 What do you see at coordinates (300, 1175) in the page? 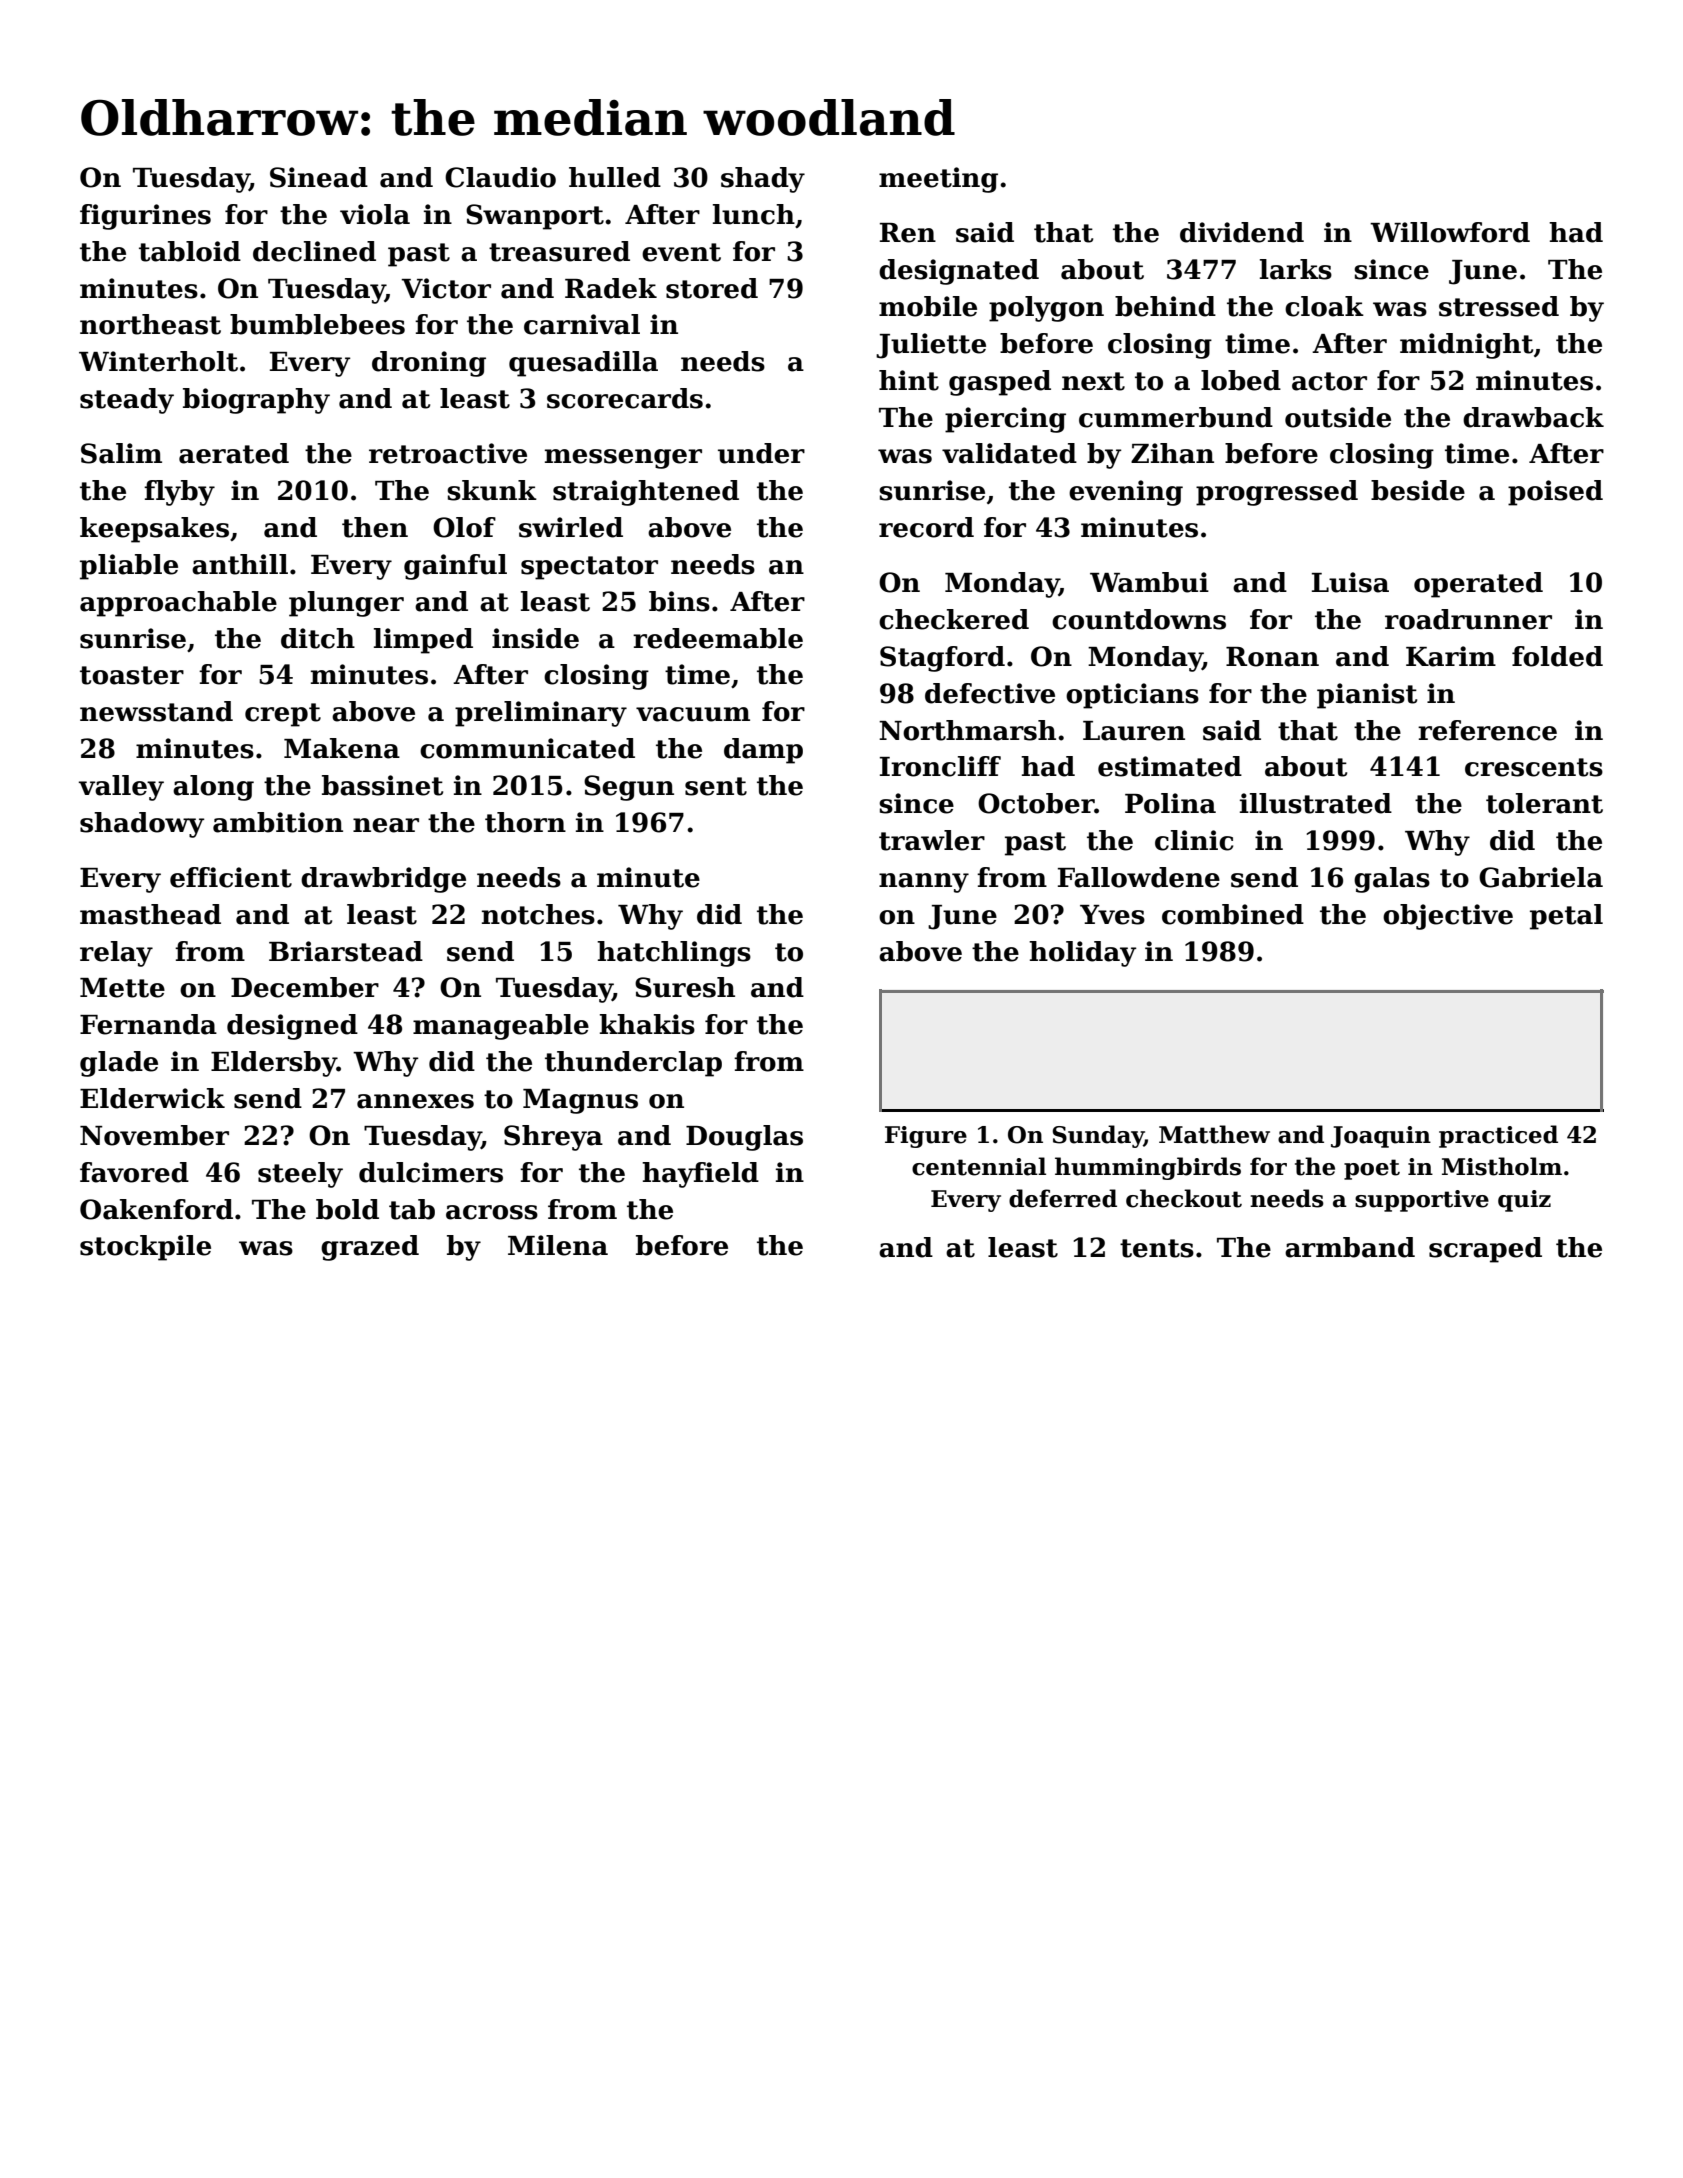
I see `steely` at bounding box center [300, 1175].
